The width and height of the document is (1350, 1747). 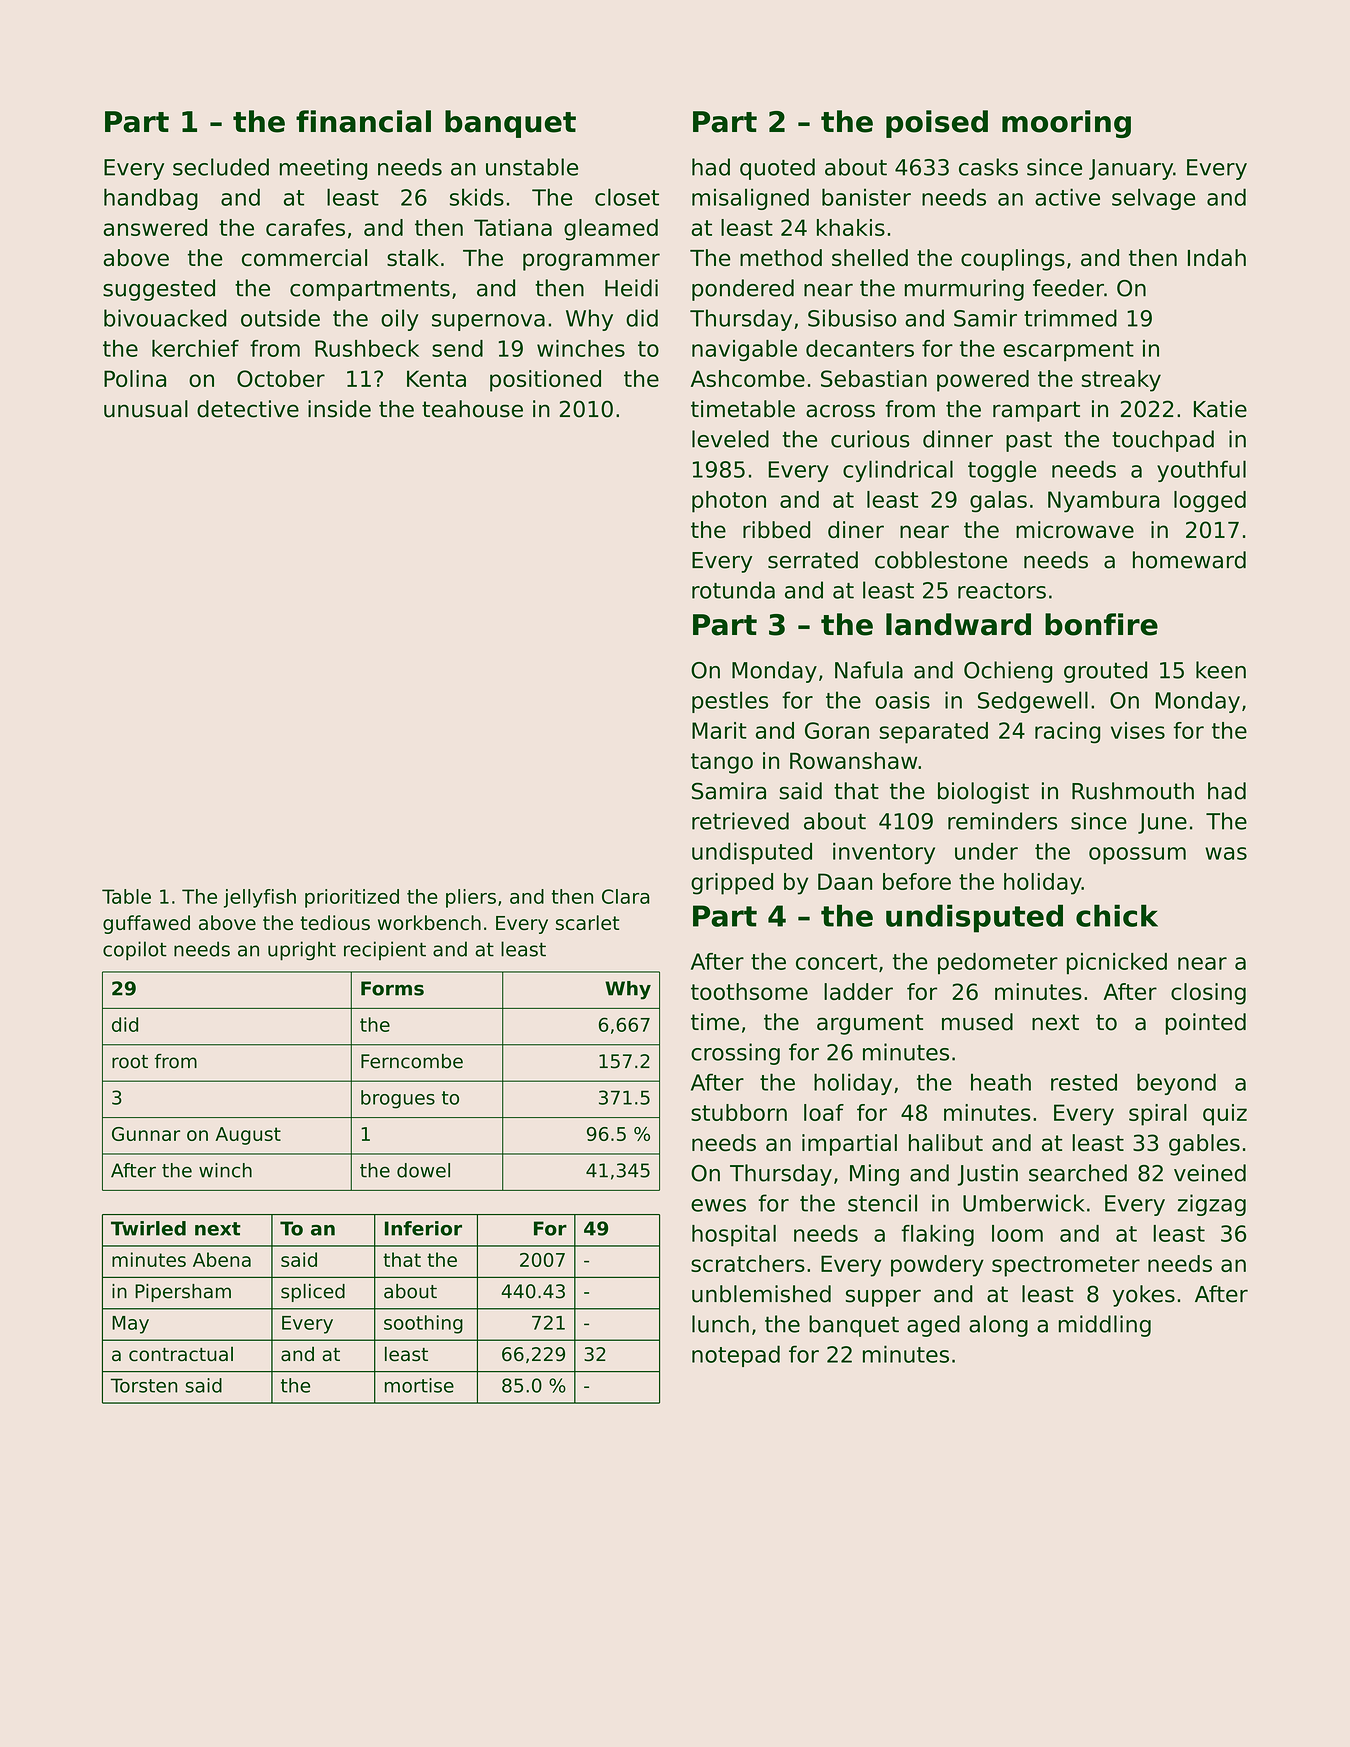 I want to click on financial, so click(x=363, y=121).
